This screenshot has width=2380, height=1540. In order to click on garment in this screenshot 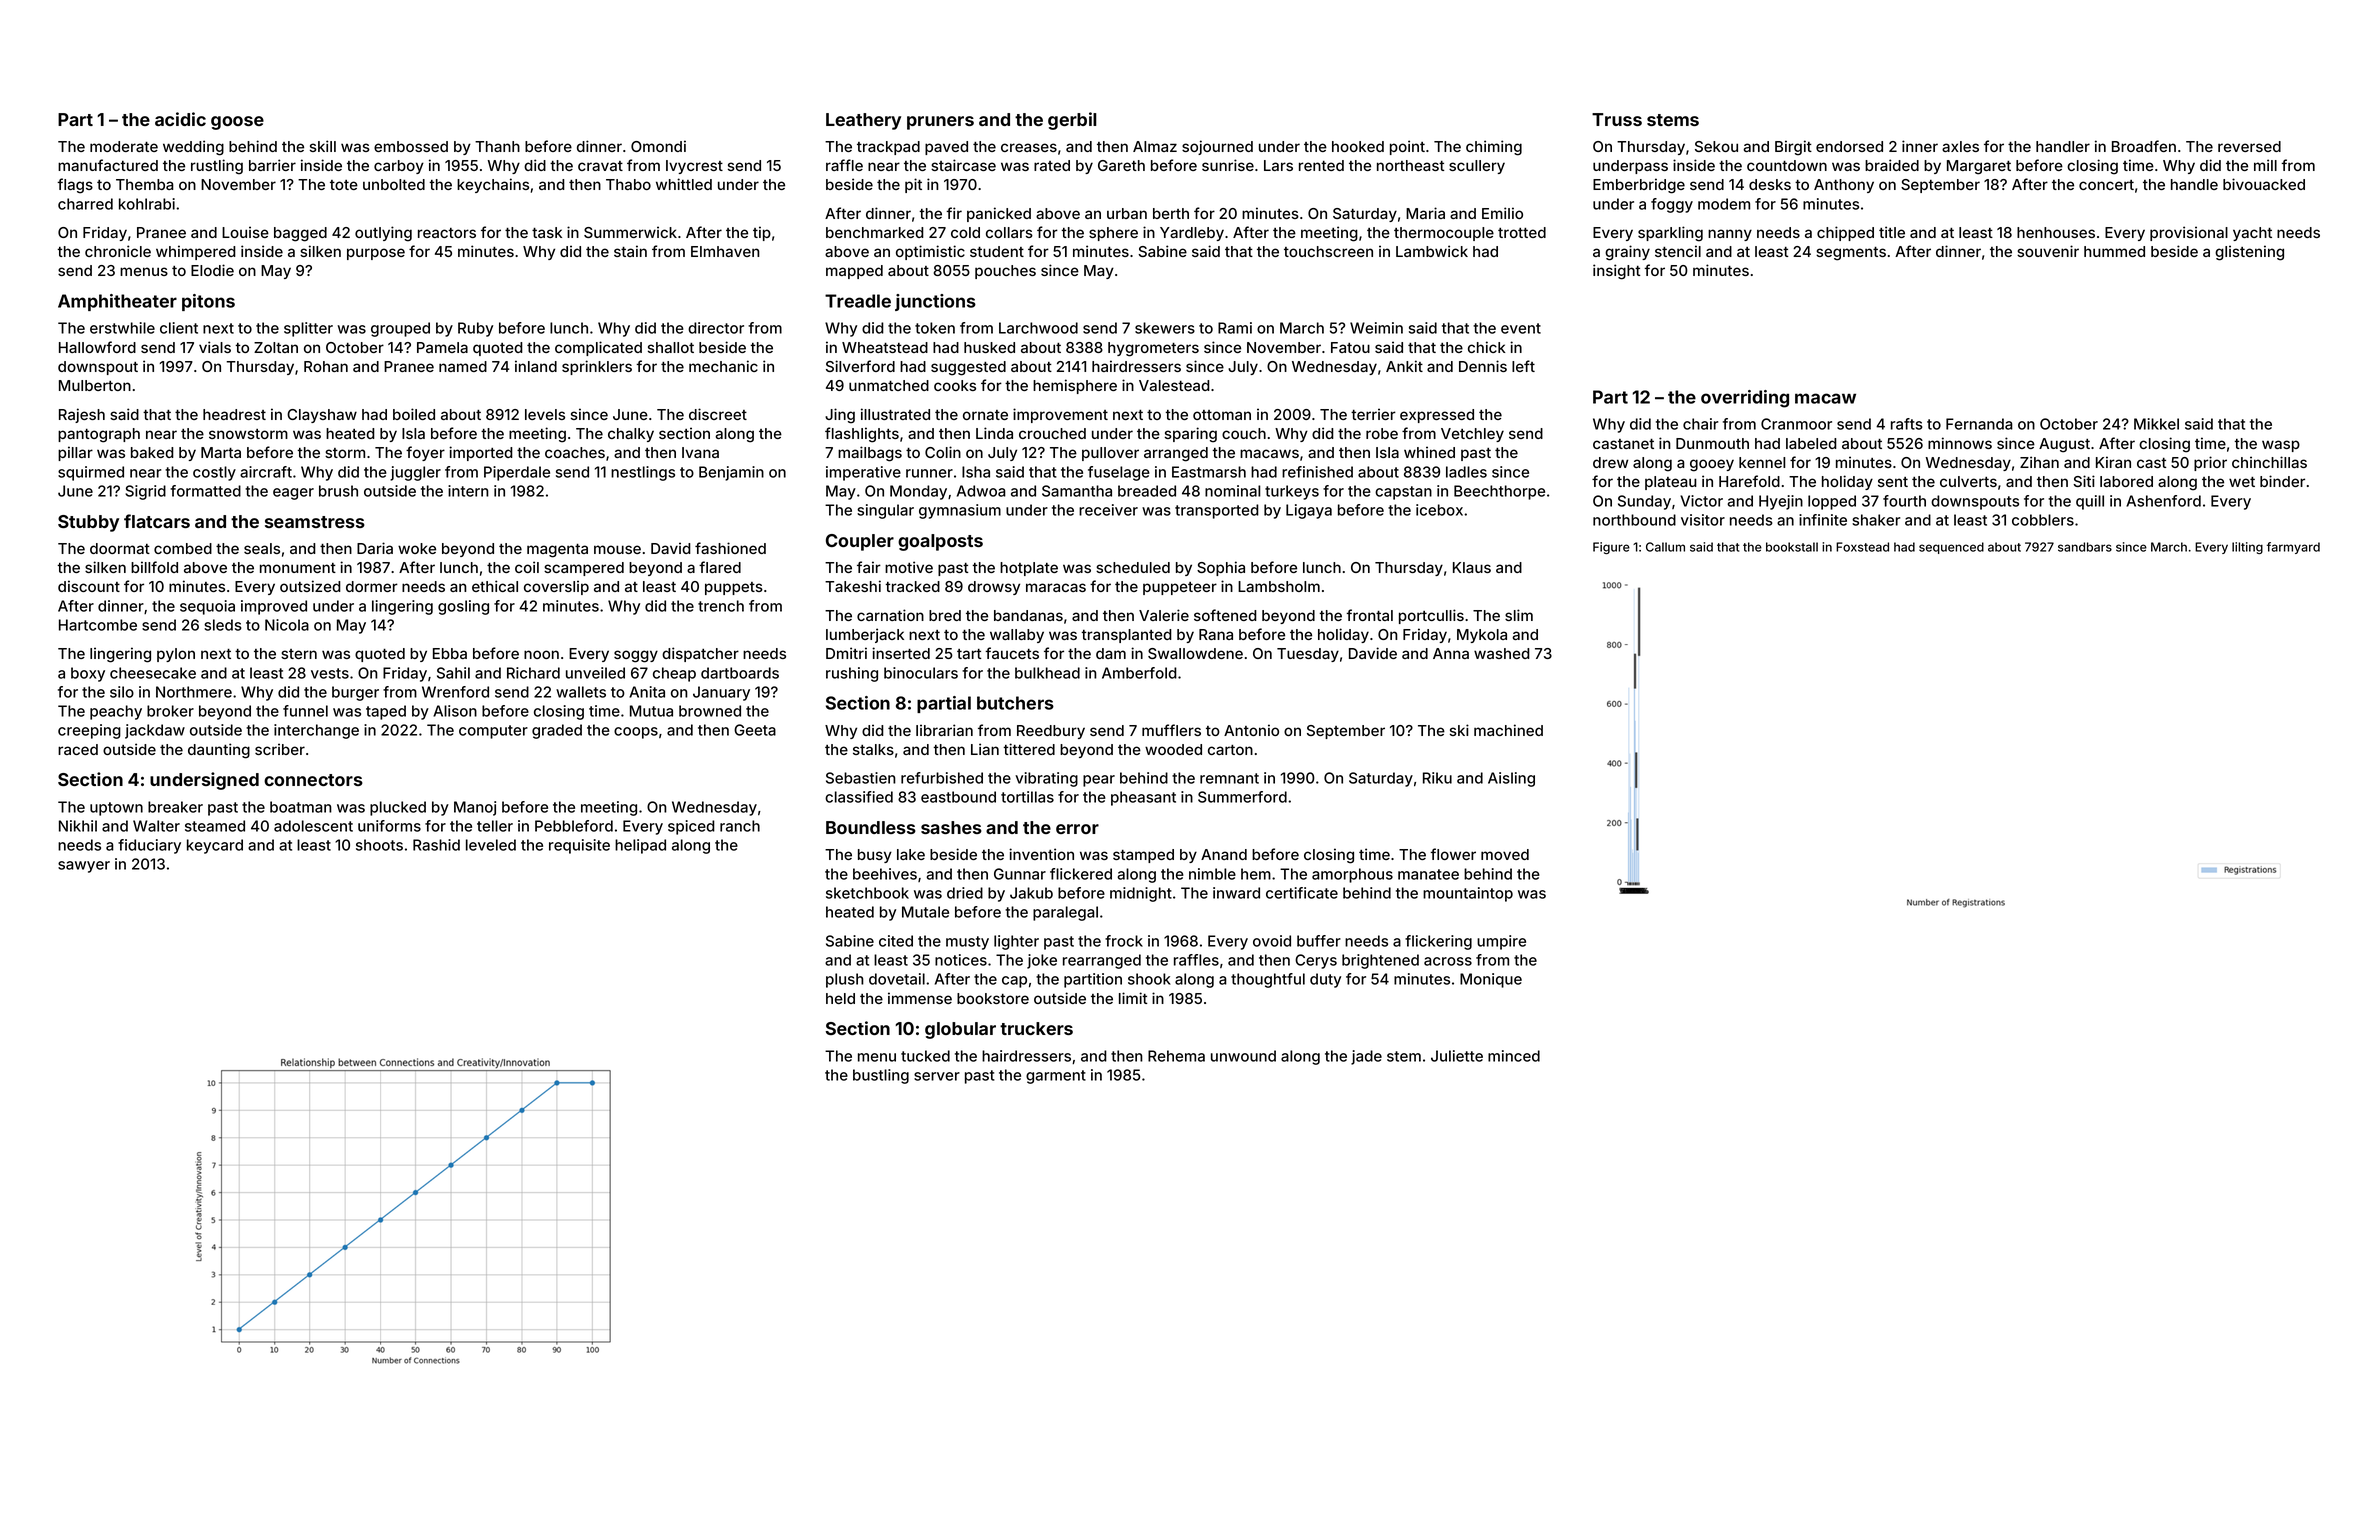, I will do `click(1056, 1077)`.
